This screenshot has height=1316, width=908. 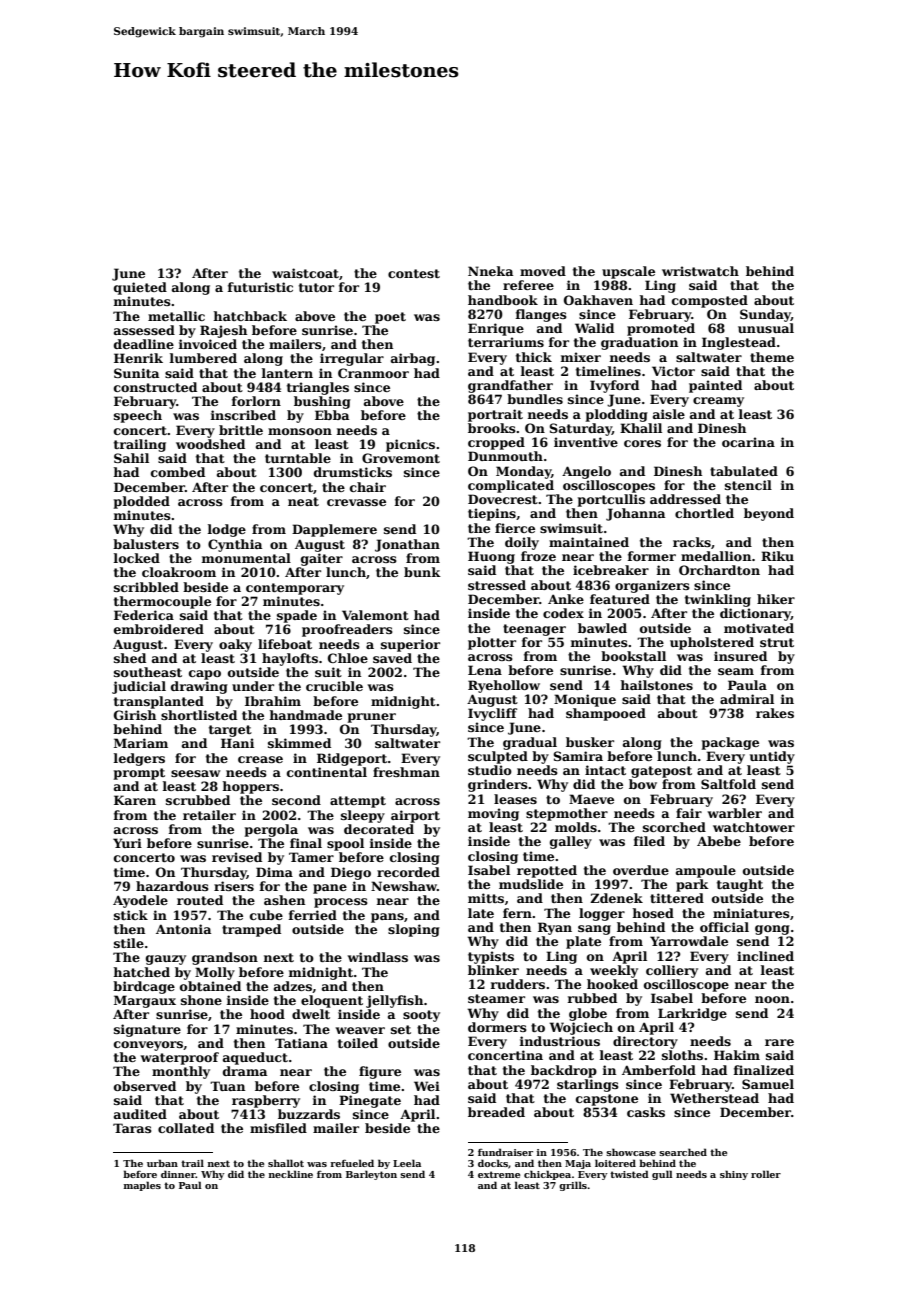 I want to click on casks, so click(x=646, y=1112).
